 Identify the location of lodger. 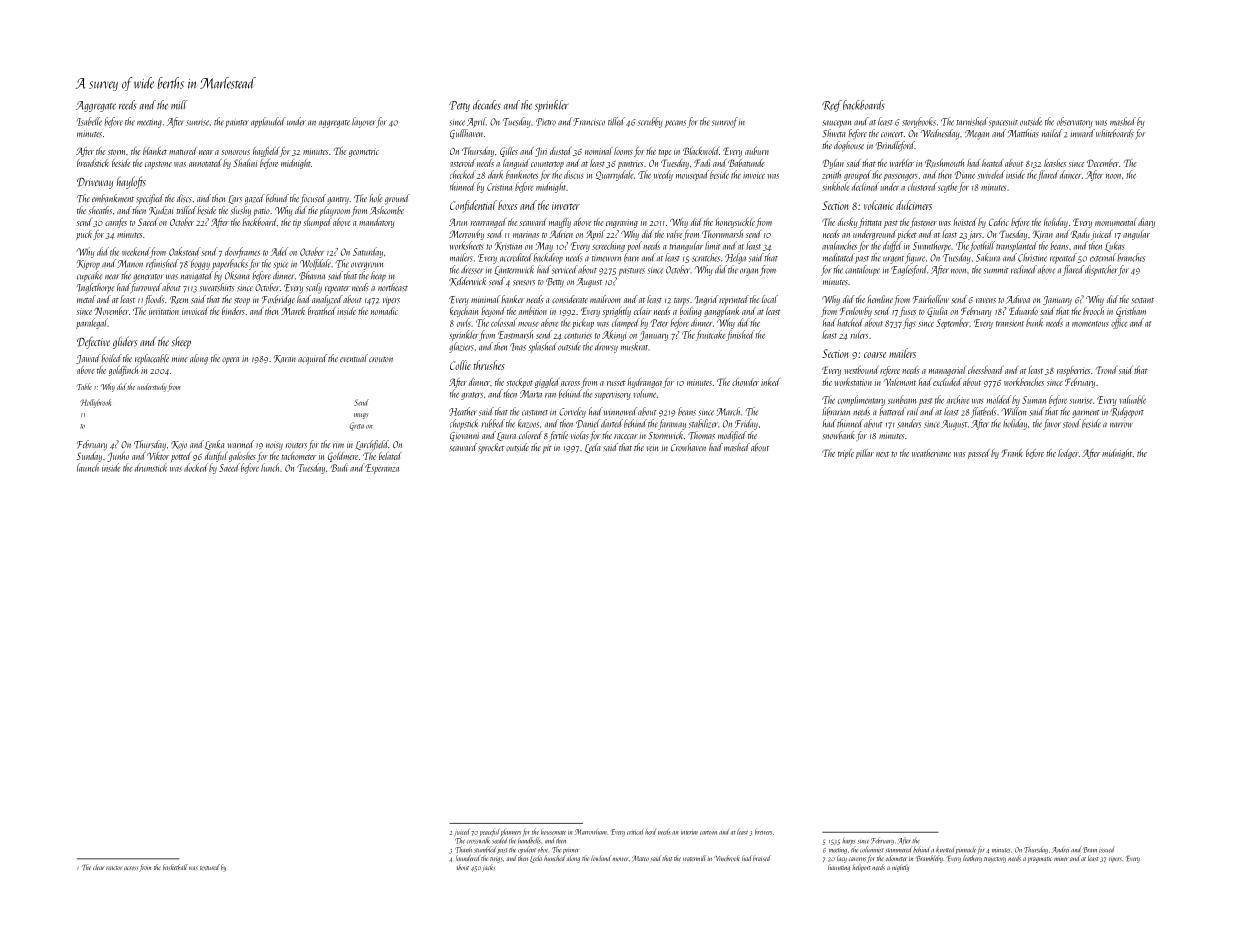
(1068, 454).
